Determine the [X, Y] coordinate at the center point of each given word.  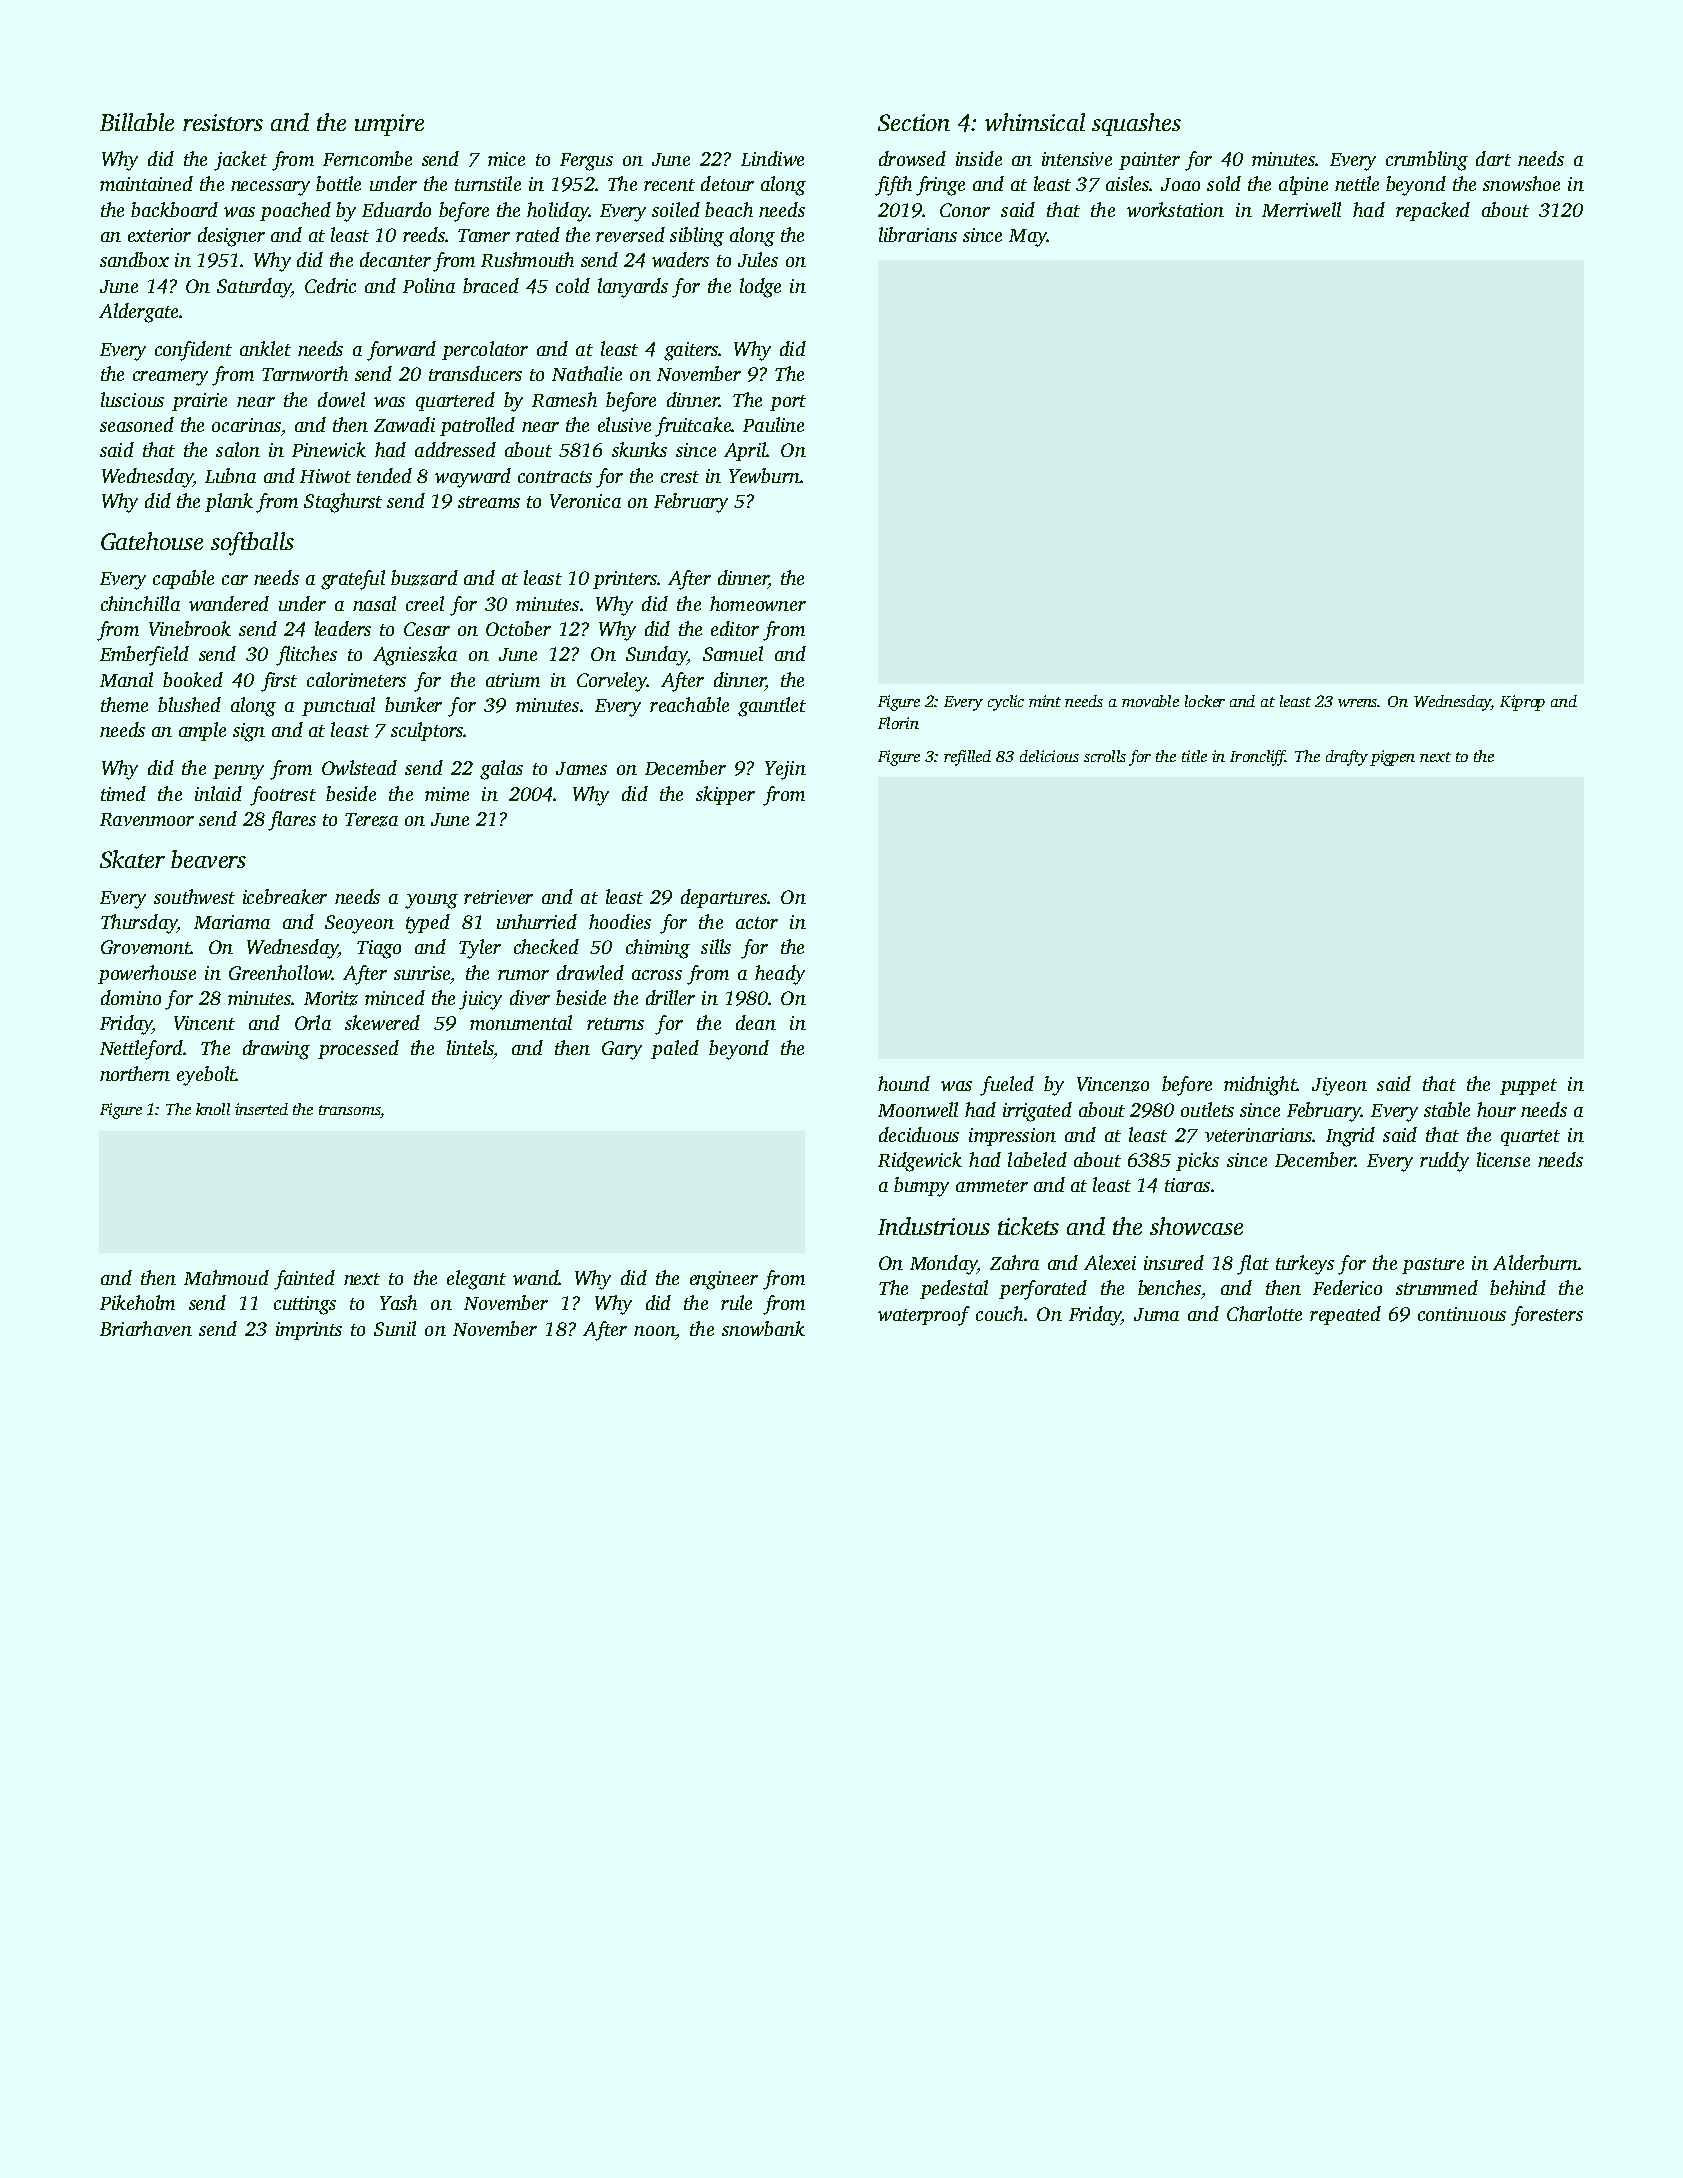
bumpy [921, 1187]
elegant [476, 1280]
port [788, 403]
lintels [470, 1047]
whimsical [1035, 122]
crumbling [1427, 161]
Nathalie [587, 373]
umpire [389, 125]
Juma [1156, 1314]
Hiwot [325, 476]
